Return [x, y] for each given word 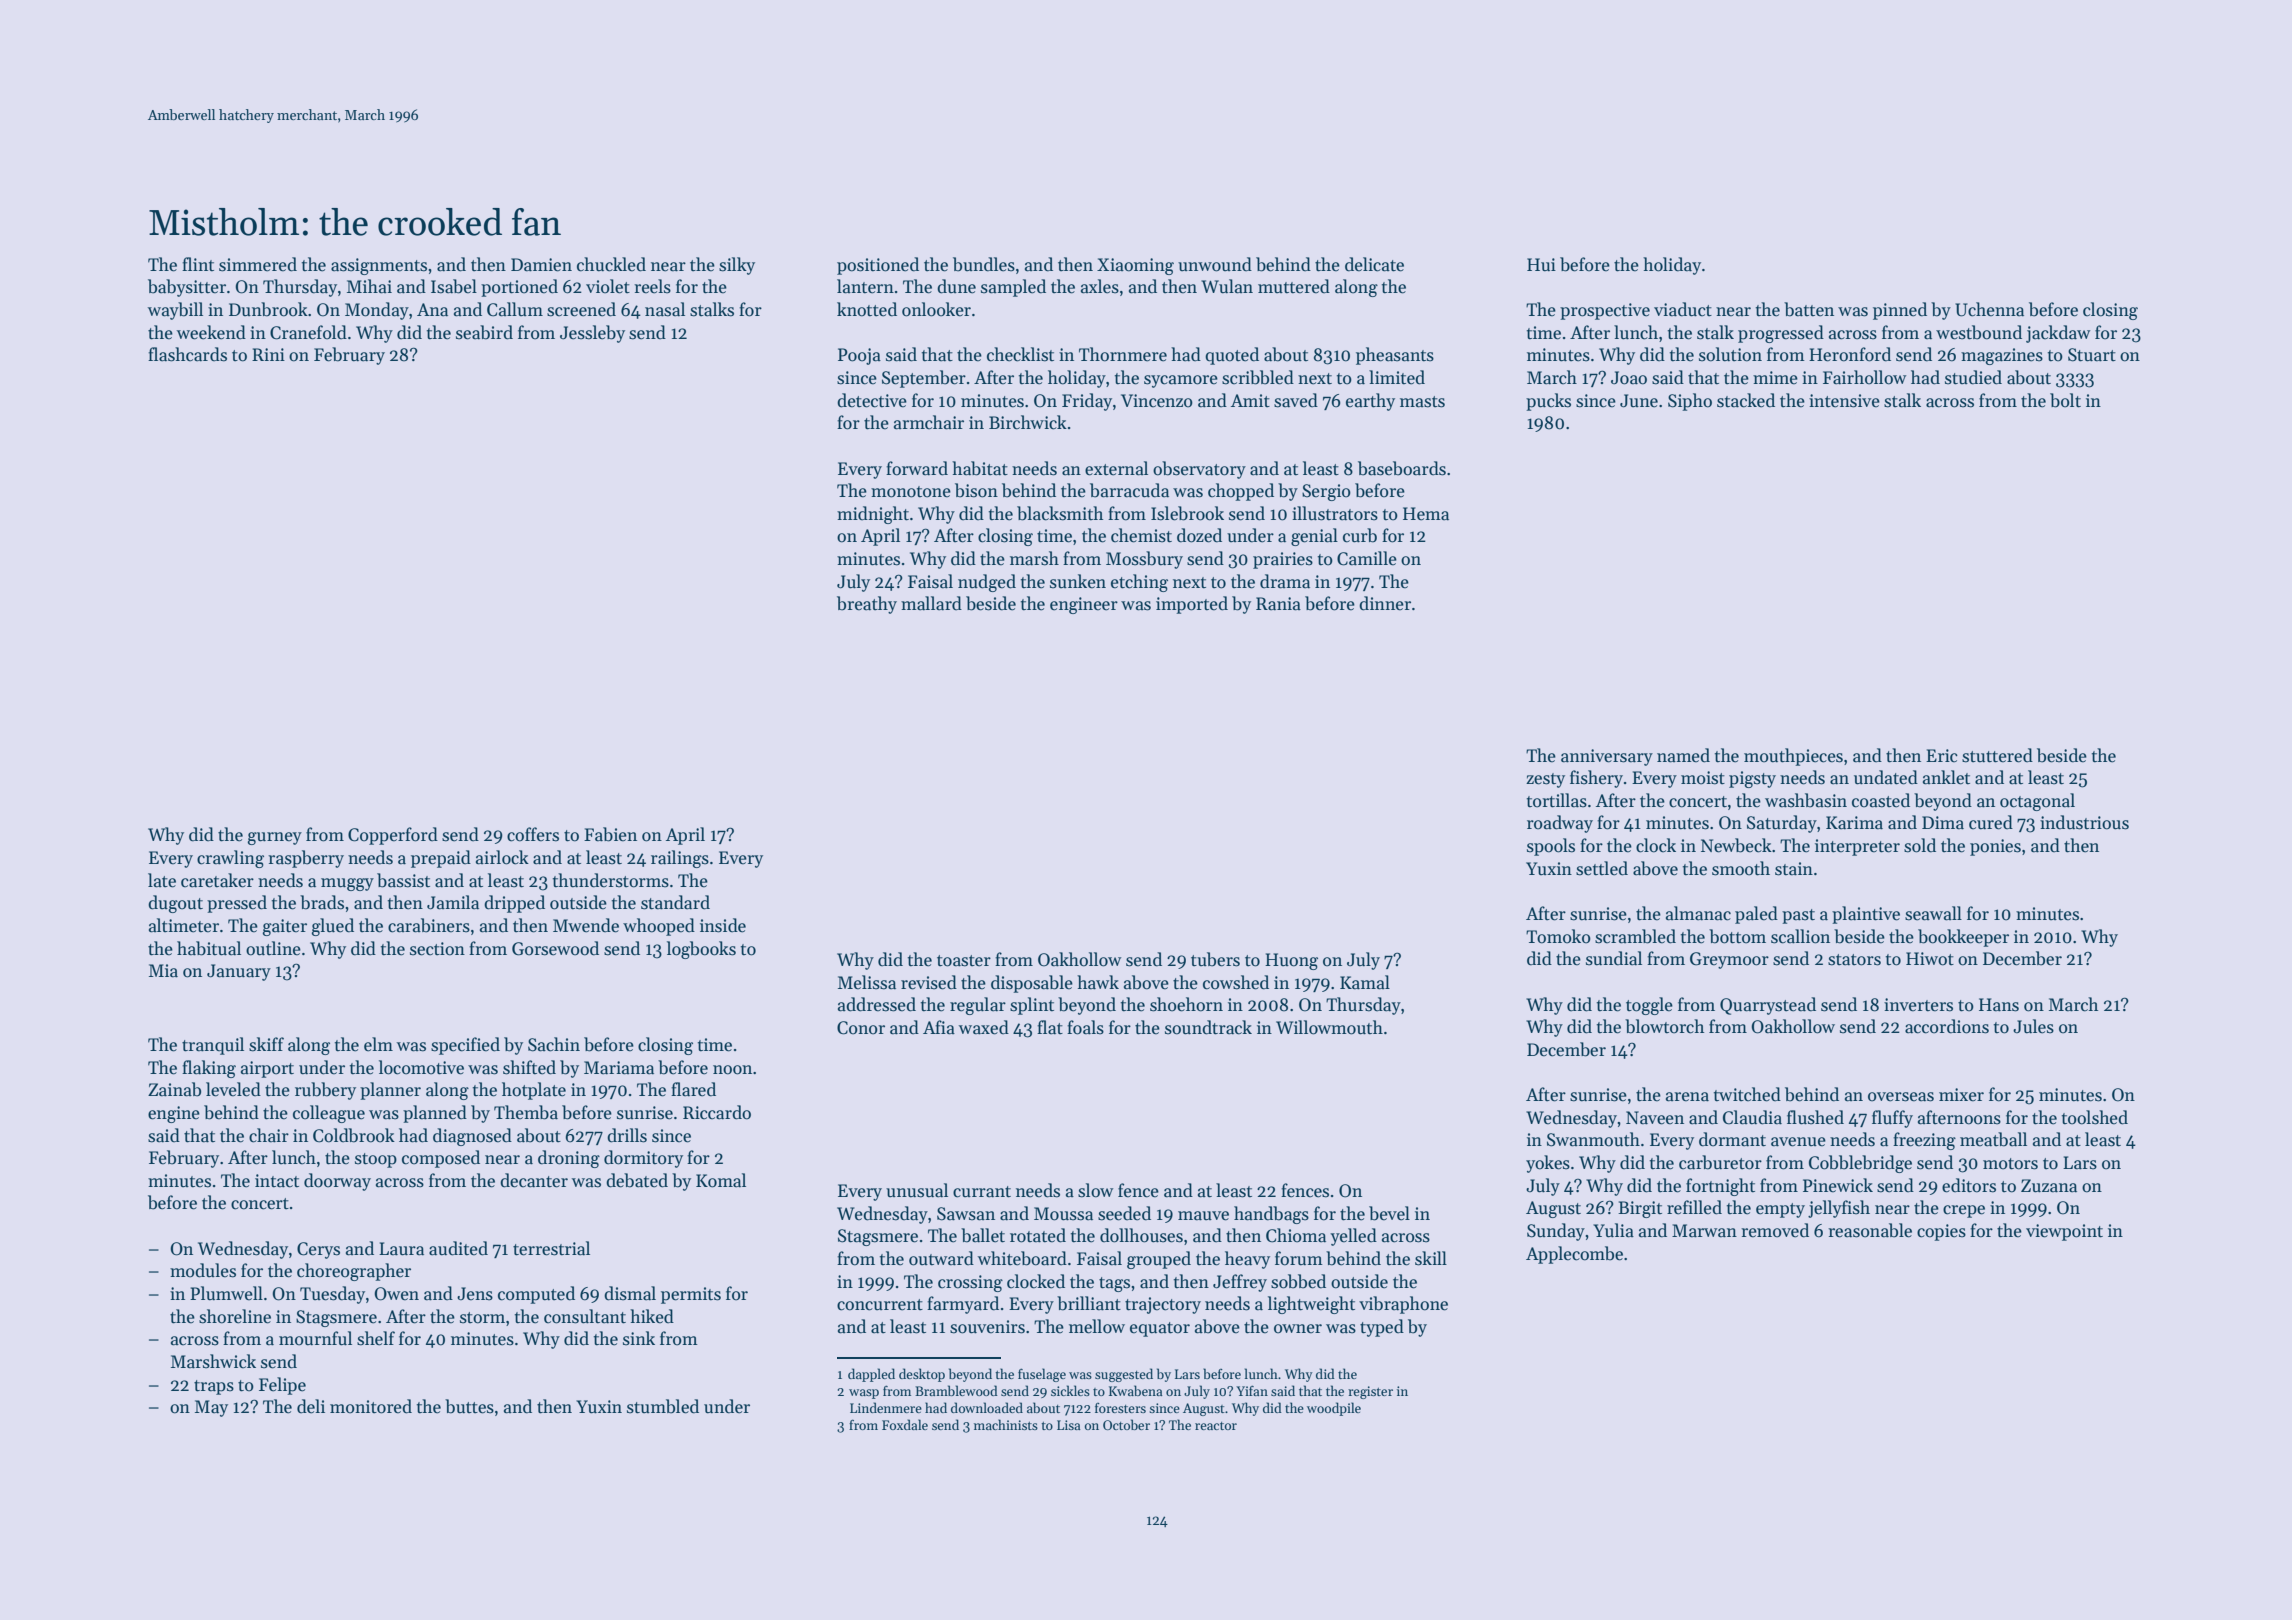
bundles [984, 264]
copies [1941, 1232]
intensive [1844, 401]
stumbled [663, 1406]
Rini [268, 354]
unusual [917, 1190]
